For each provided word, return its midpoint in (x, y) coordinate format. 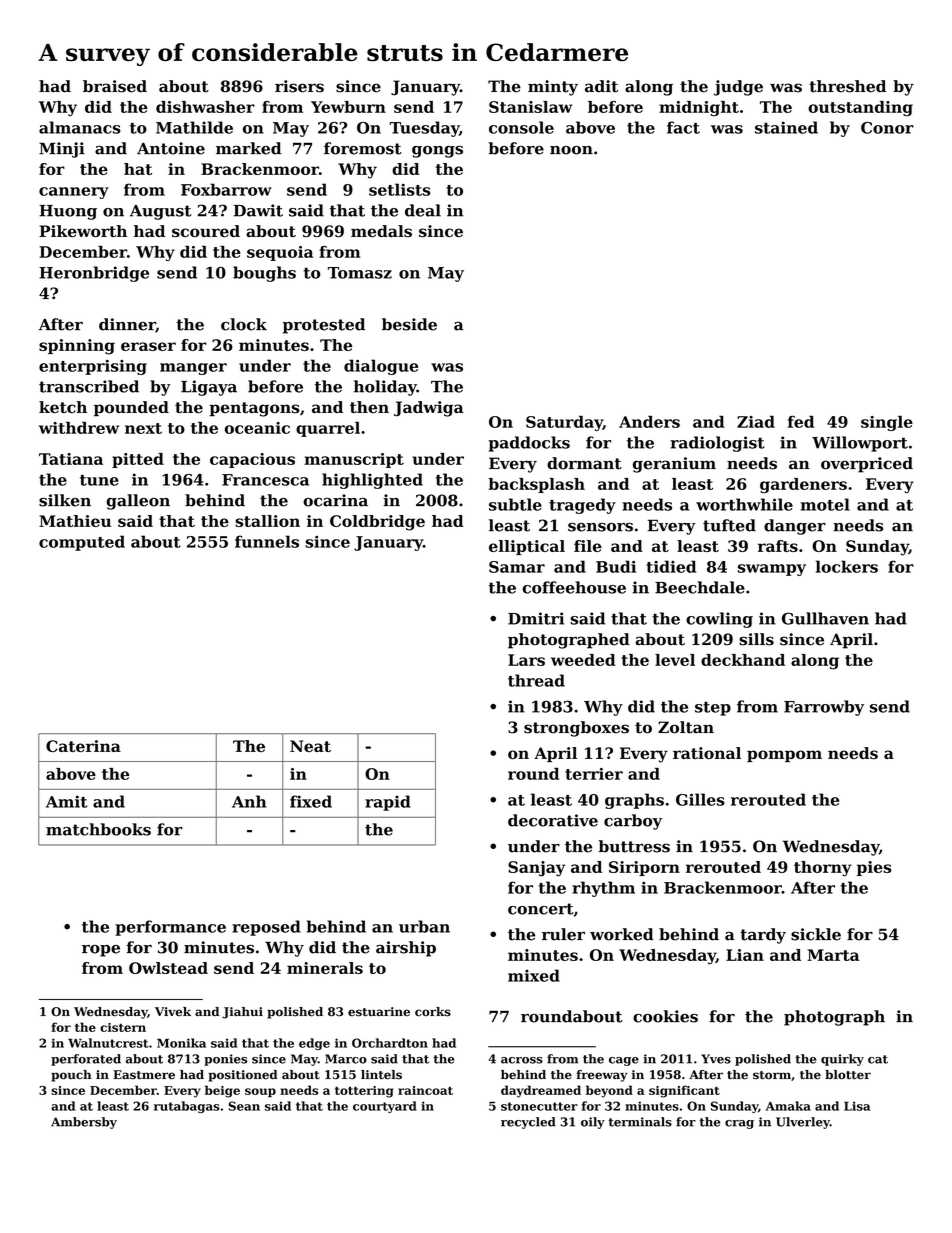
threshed (847, 86)
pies (874, 868)
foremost (363, 148)
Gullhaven (825, 618)
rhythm (603, 889)
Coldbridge (377, 523)
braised (115, 86)
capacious (252, 460)
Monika (181, 1043)
